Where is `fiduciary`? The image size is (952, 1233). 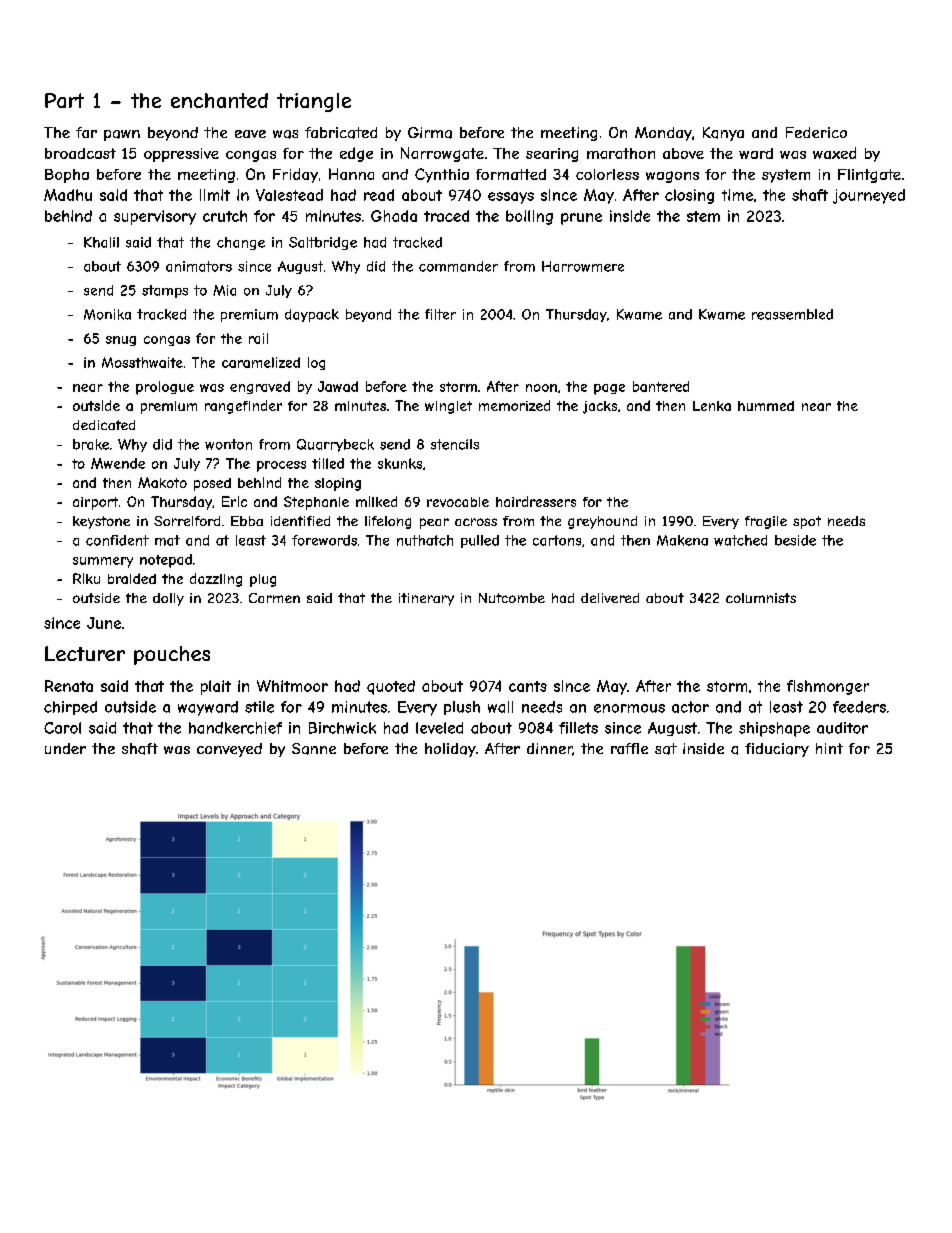
fiduciary is located at coordinates (777, 750).
